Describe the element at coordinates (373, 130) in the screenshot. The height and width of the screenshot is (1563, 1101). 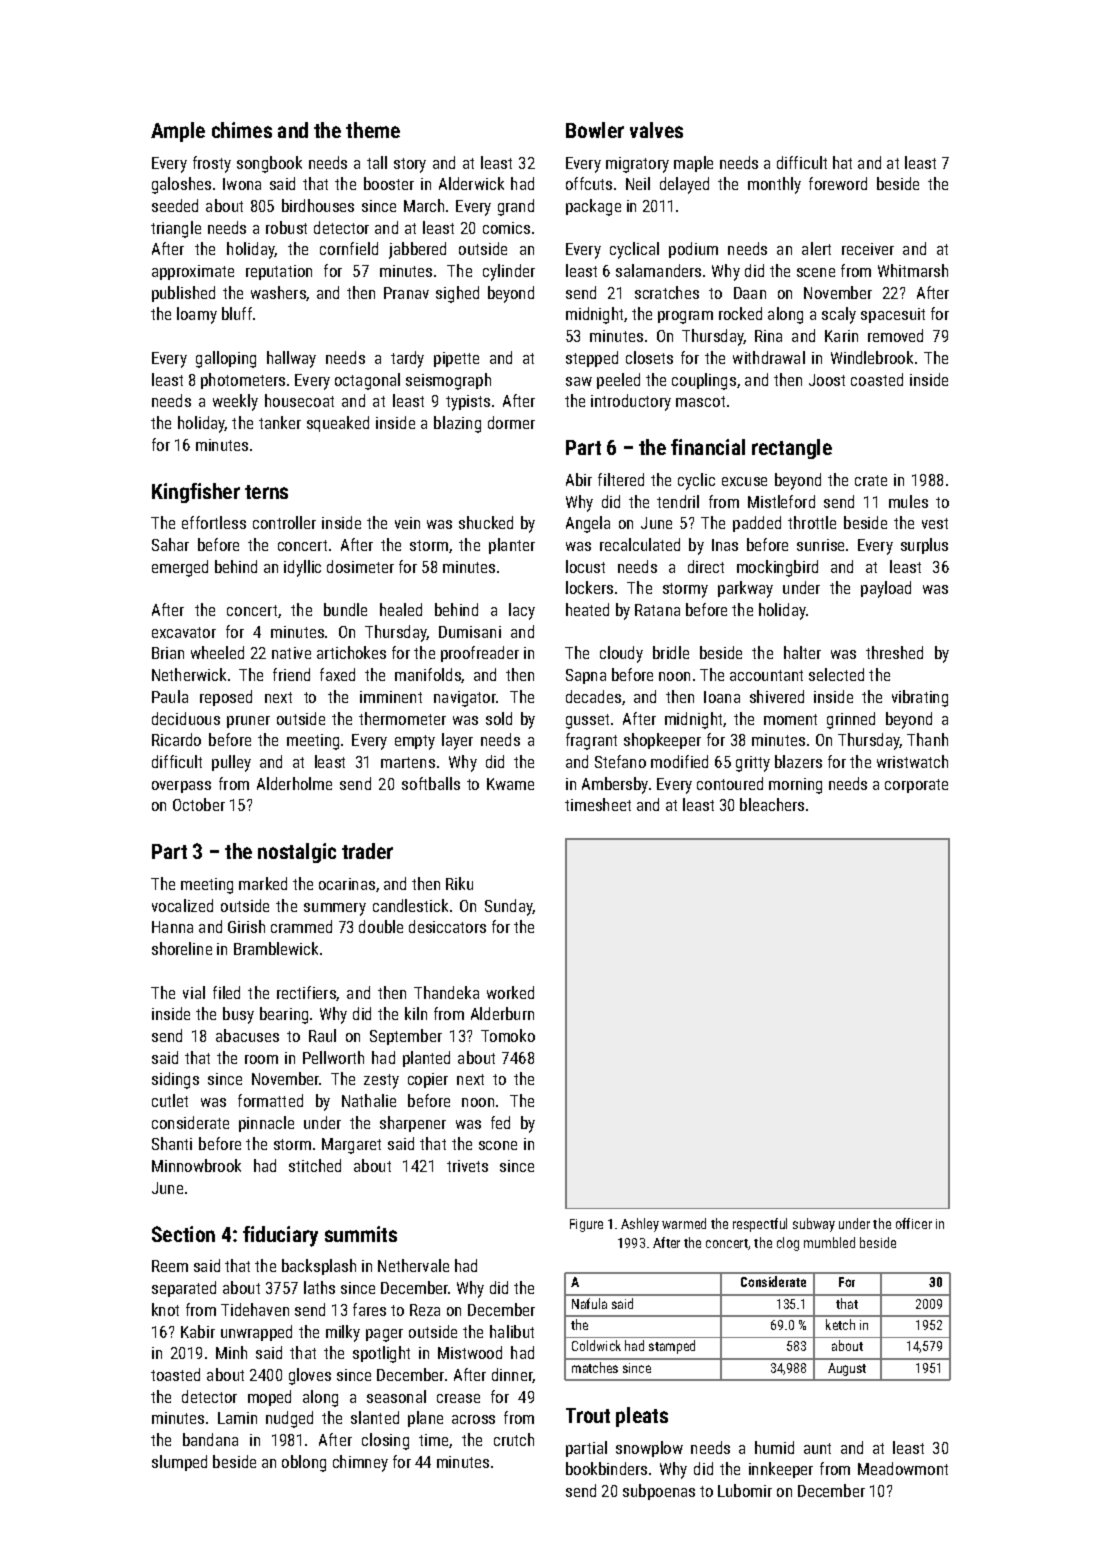
I see `theme` at that location.
